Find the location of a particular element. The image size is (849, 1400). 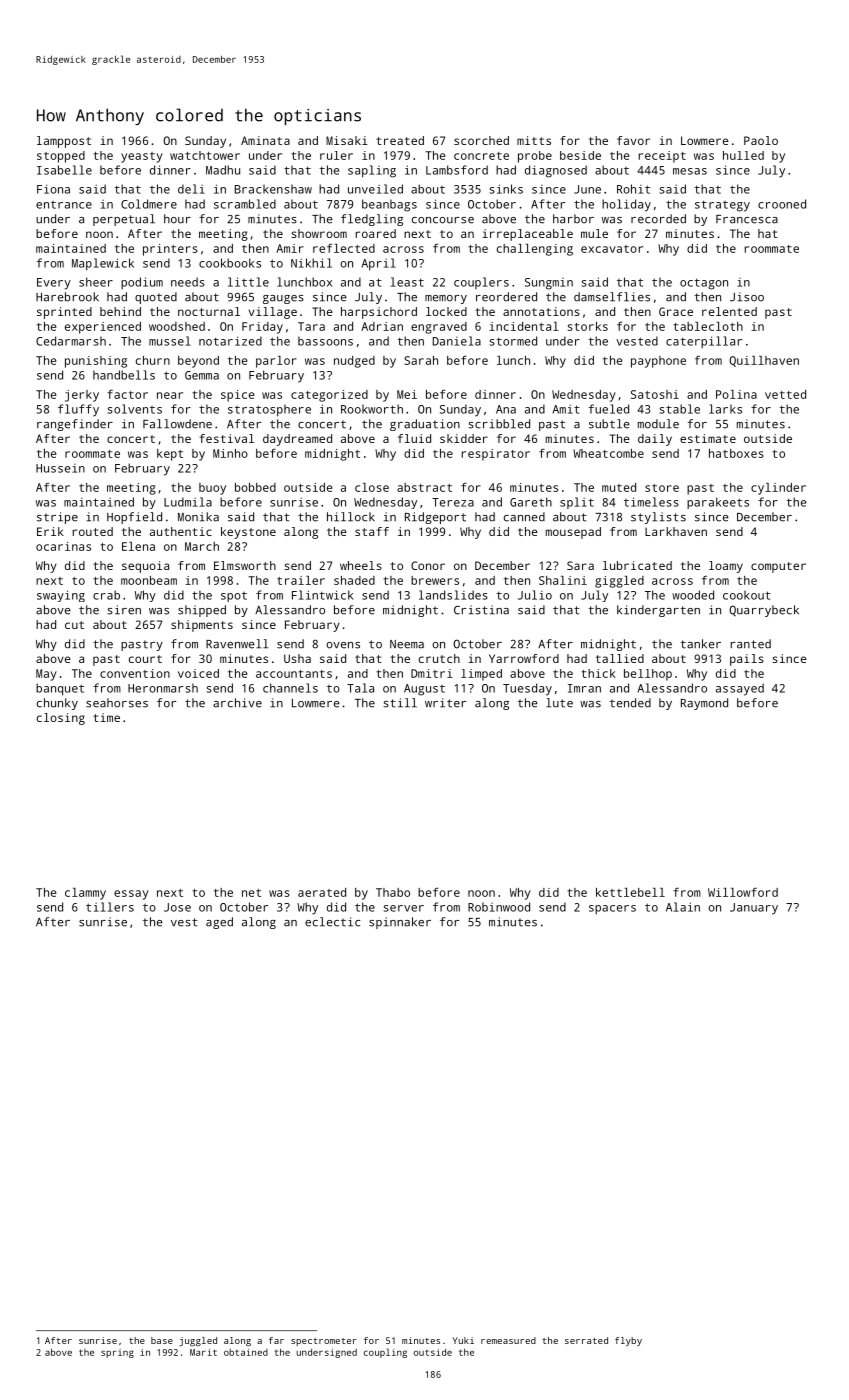

favor is located at coordinates (633, 140).
